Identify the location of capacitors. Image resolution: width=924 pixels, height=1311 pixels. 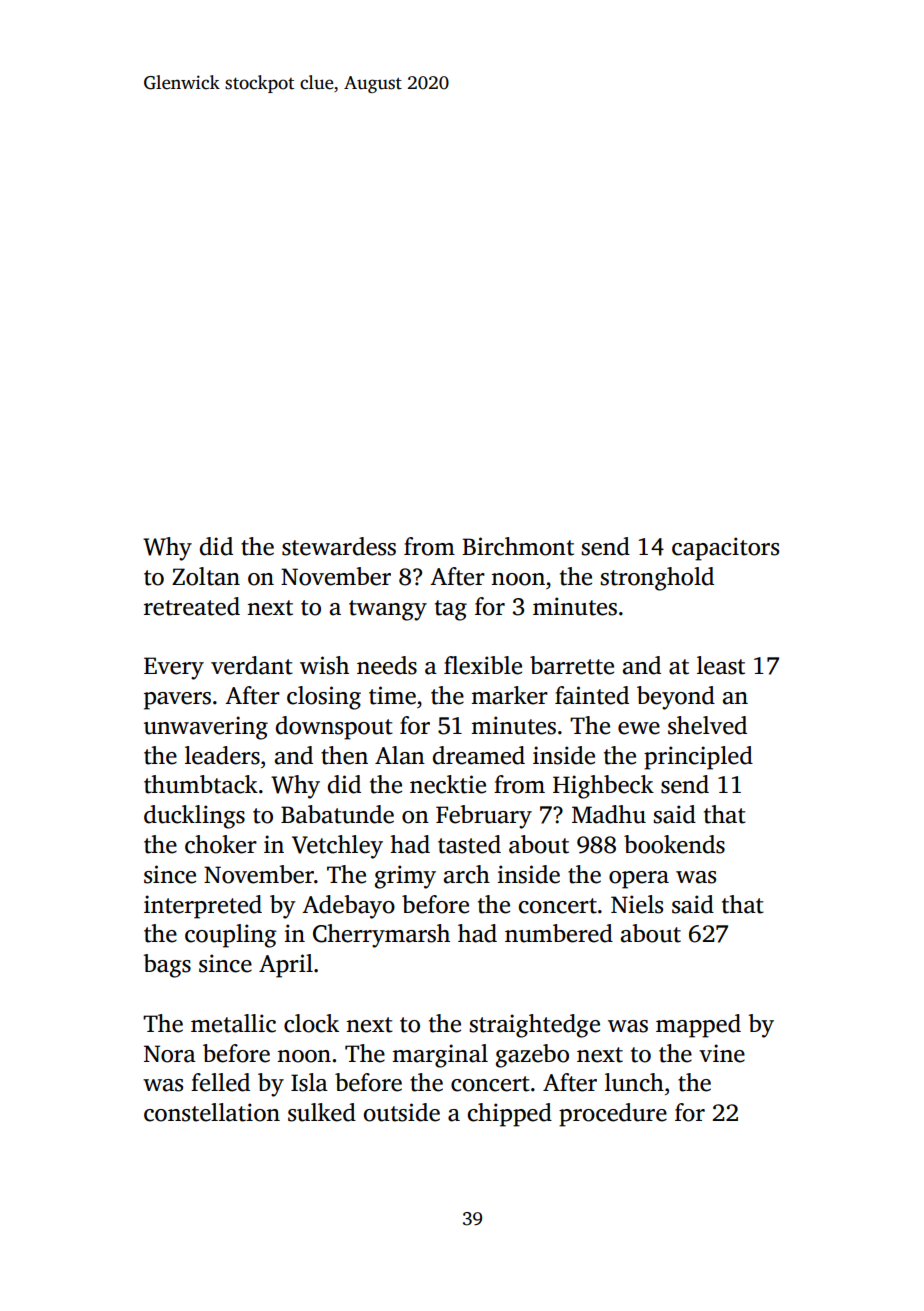
(725, 549).
